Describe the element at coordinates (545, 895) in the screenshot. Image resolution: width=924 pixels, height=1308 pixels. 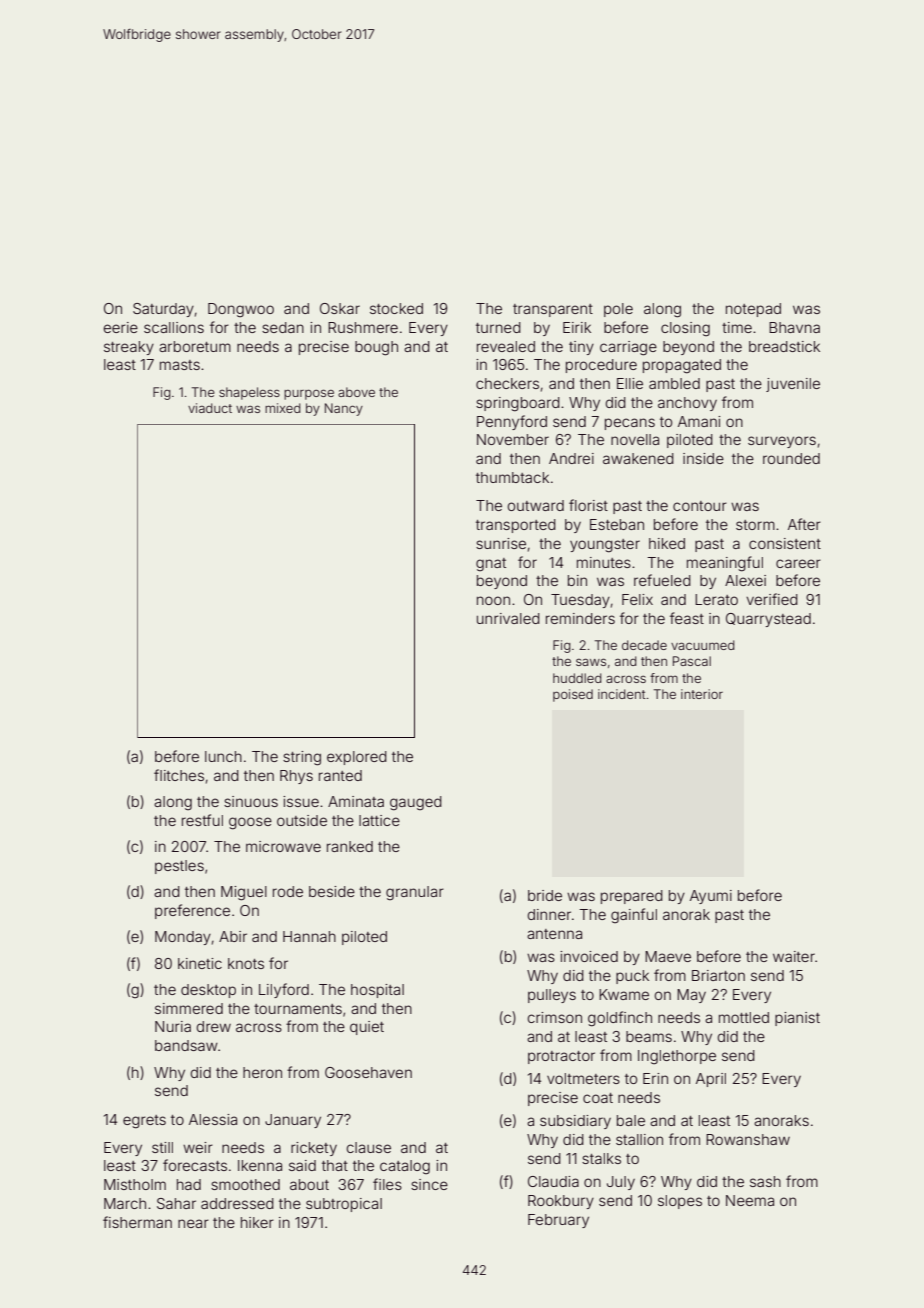
I see `bride` at that location.
